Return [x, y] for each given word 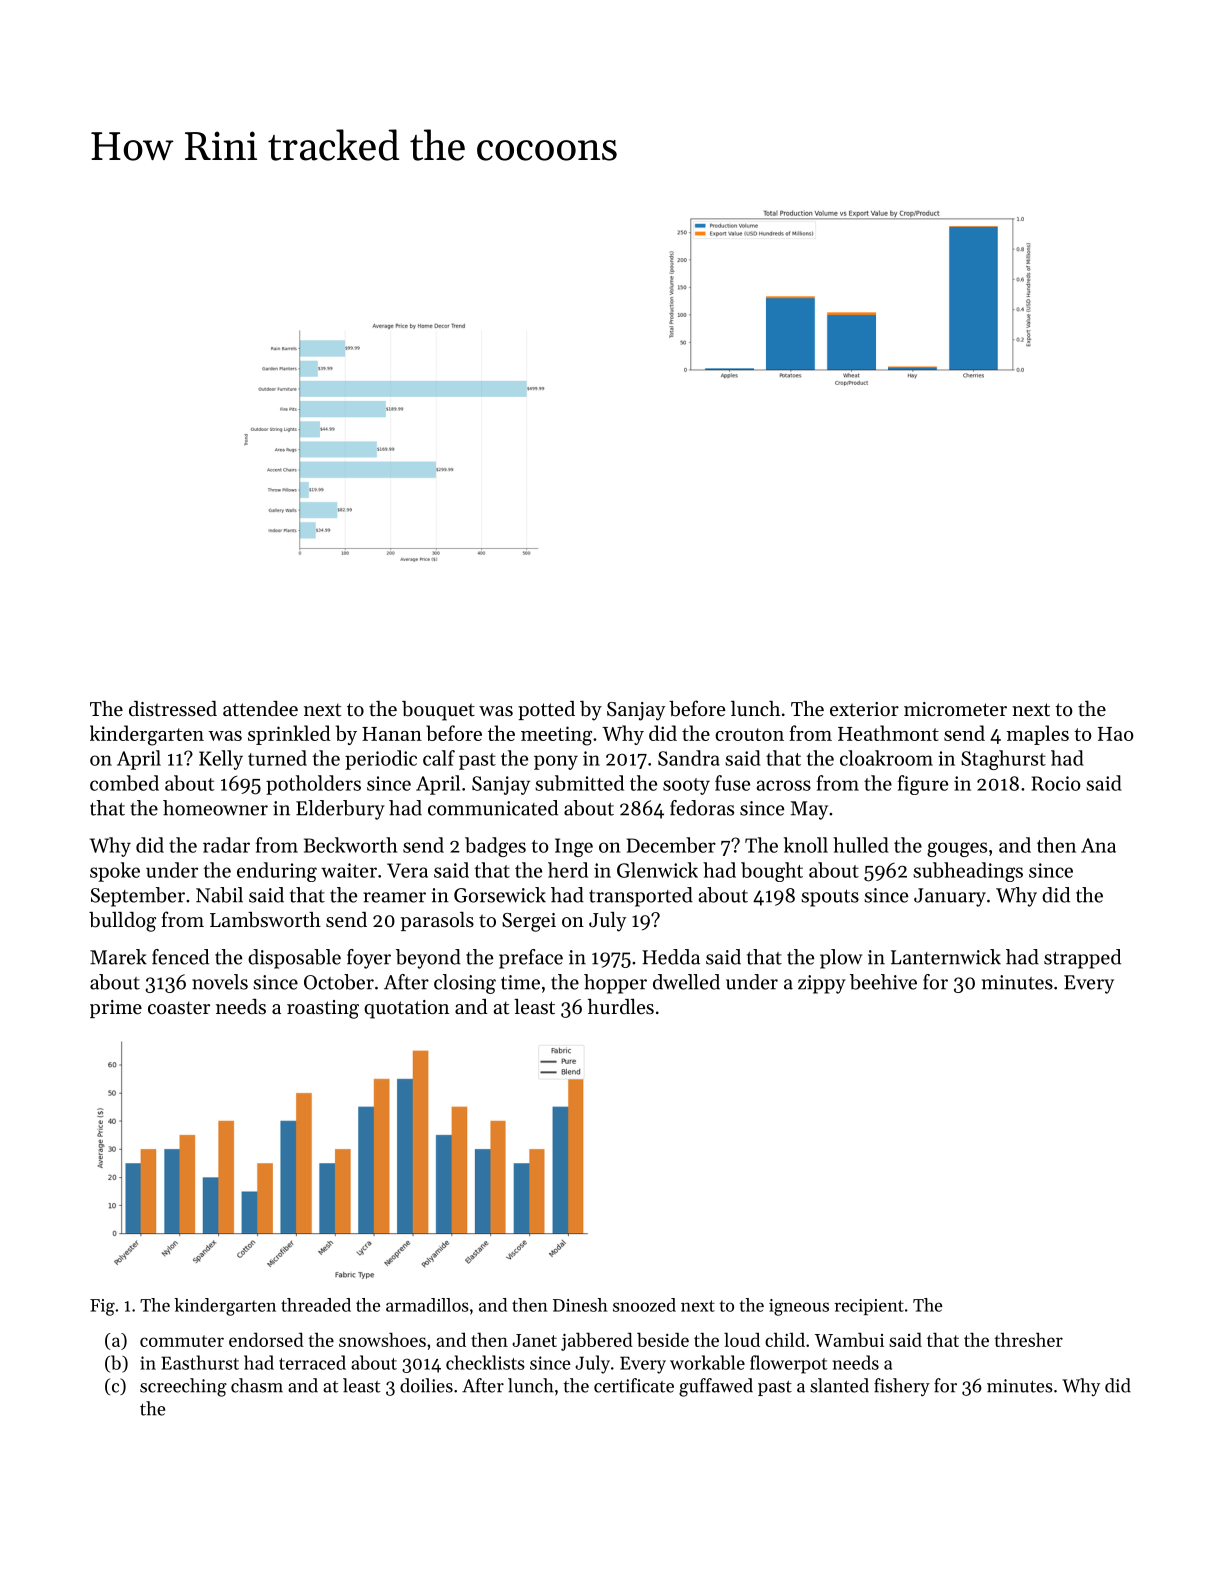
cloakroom [886, 758]
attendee [260, 709]
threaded [316, 1305]
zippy [822, 984]
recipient [869, 1307]
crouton [749, 734]
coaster [179, 1008]
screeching [183, 1387]
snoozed [644, 1305]
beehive [883, 982]
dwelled [686, 982]
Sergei [529, 922]
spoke [115, 872]
